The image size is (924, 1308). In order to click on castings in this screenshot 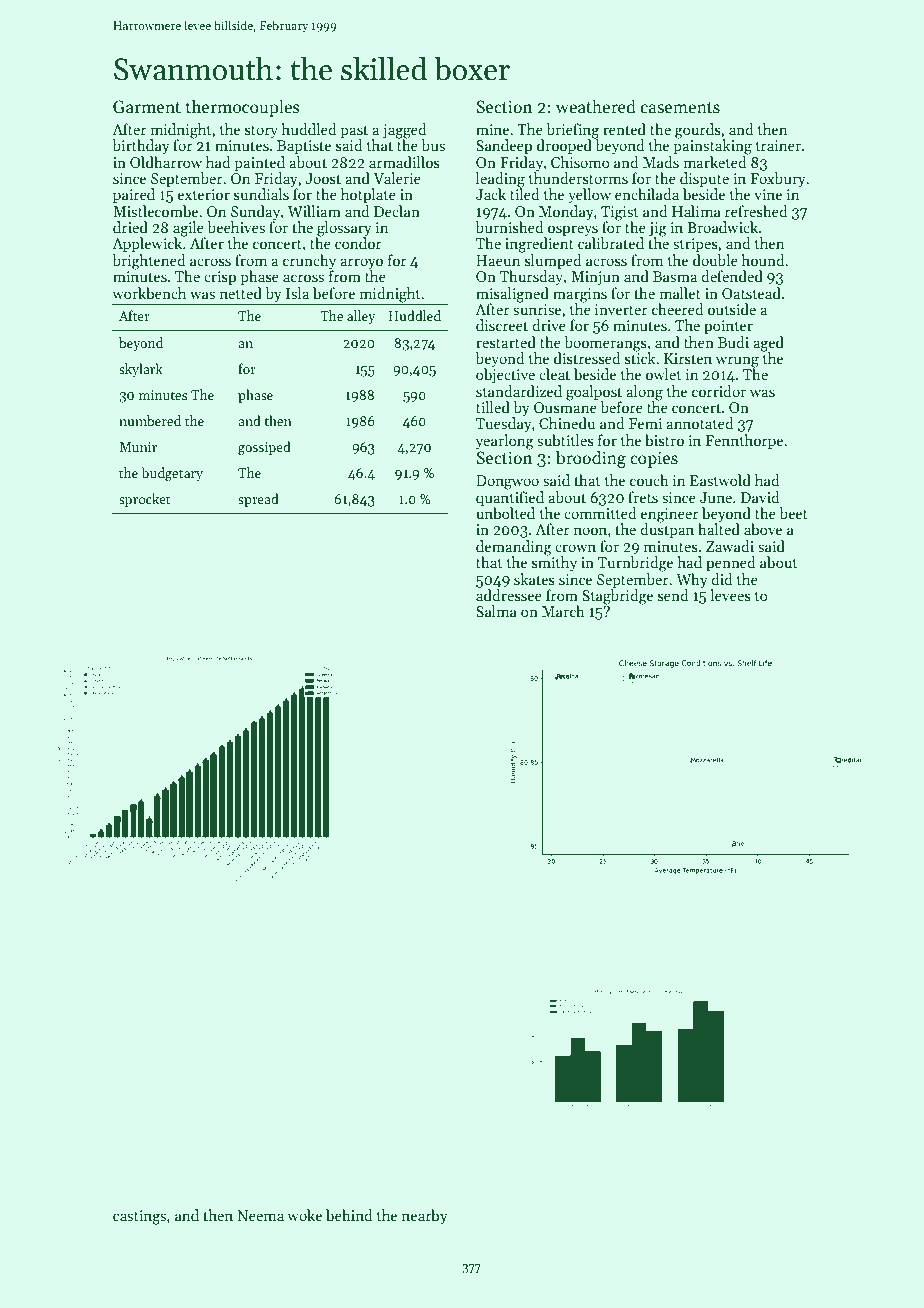, I will do `click(139, 1217)`.
